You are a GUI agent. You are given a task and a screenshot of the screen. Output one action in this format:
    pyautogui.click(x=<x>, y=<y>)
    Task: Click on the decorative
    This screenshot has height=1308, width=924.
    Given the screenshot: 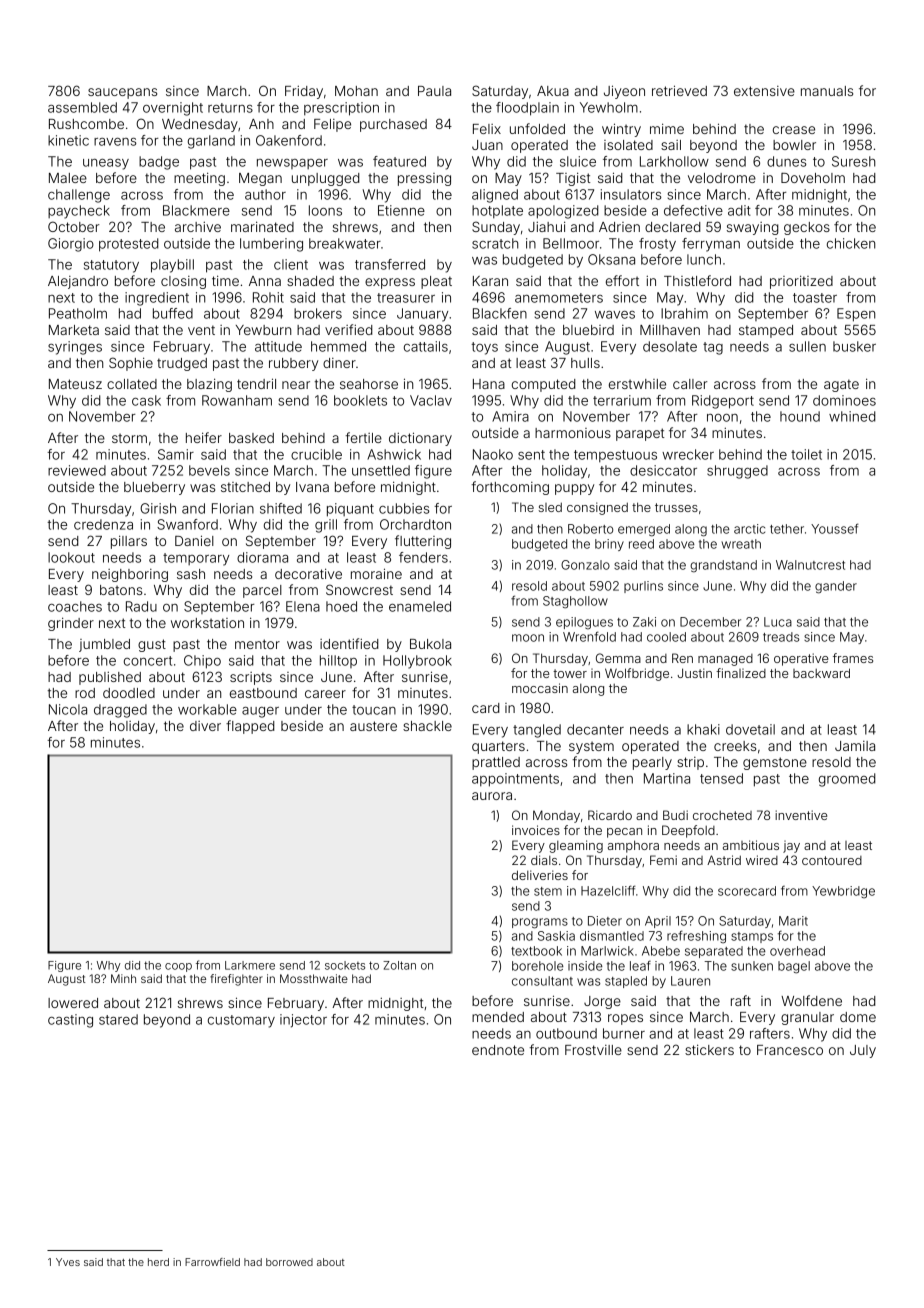 What is the action you would take?
    pyautogui.click(x=308, y=573)
